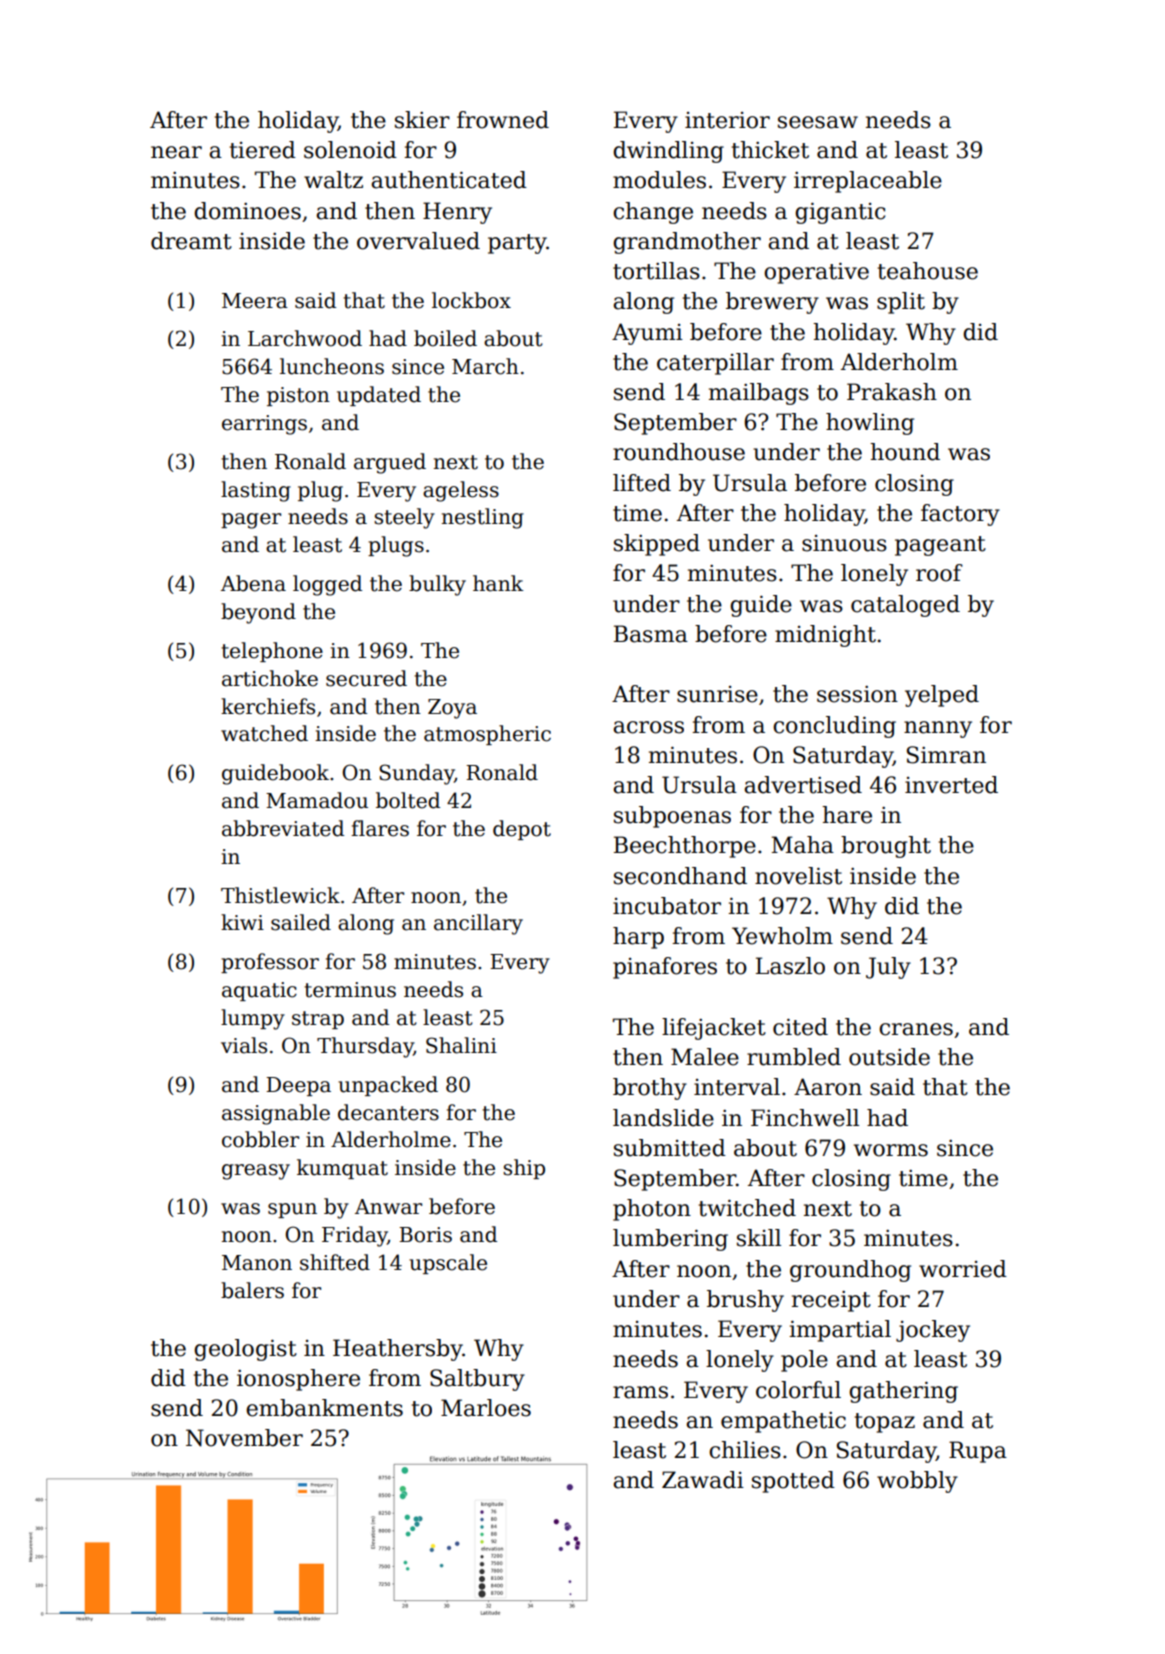  Describe the element at coordinates (461, 491) in the screenshot. I see `ageless` at that location.
